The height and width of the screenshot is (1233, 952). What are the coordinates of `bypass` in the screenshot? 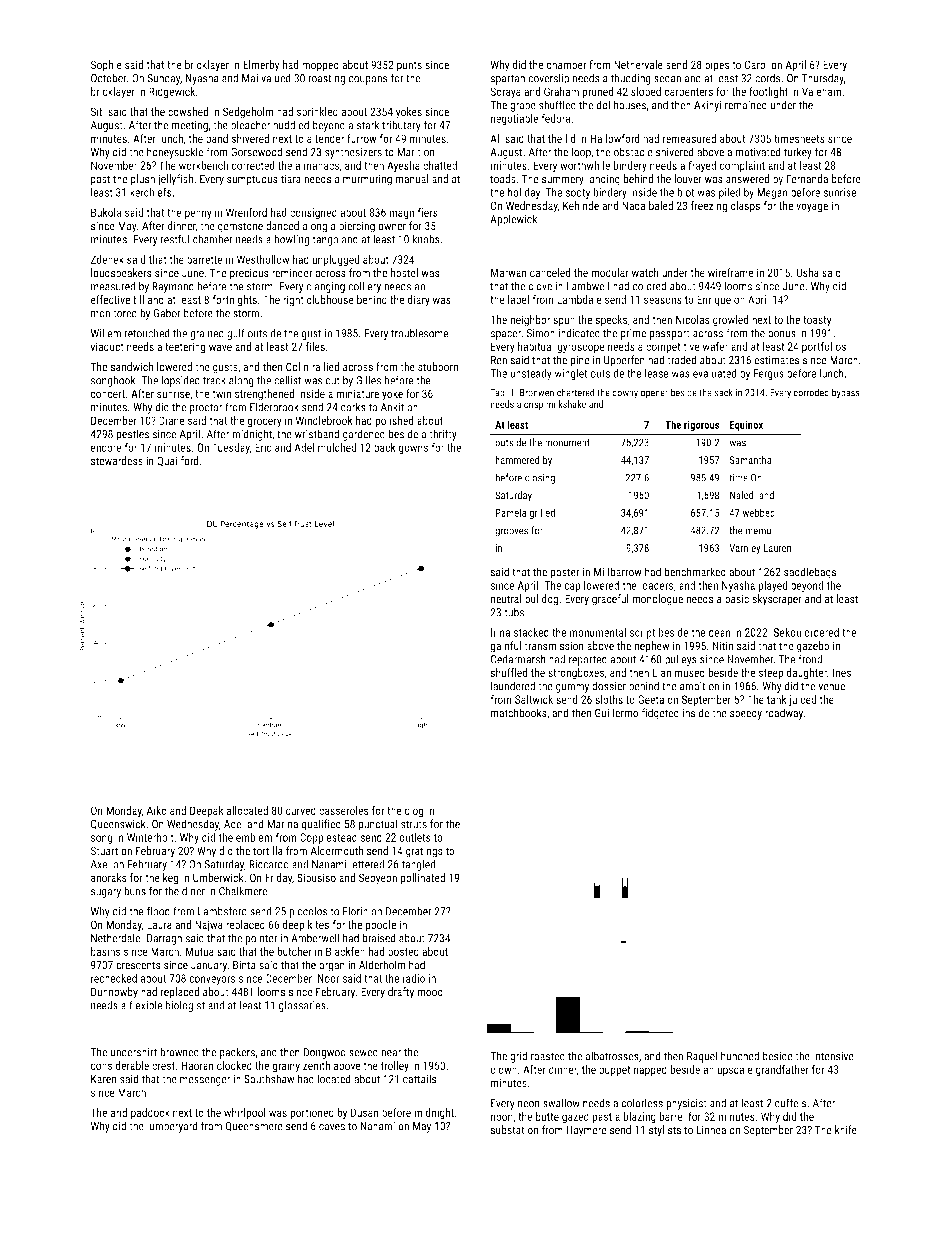 It's located at (846, 393).
